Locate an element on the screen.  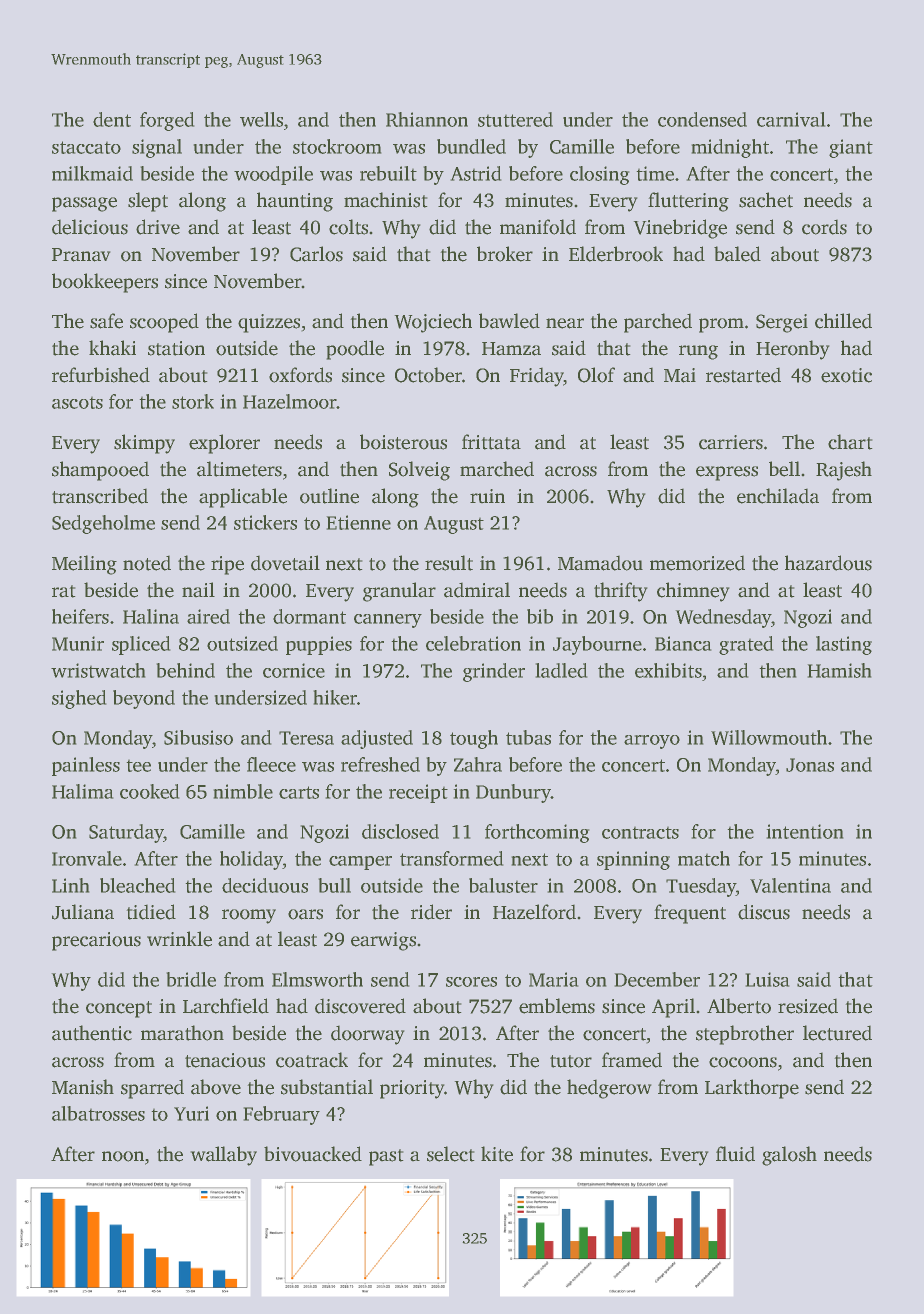
admiral is located at coordinates (477, 590).
